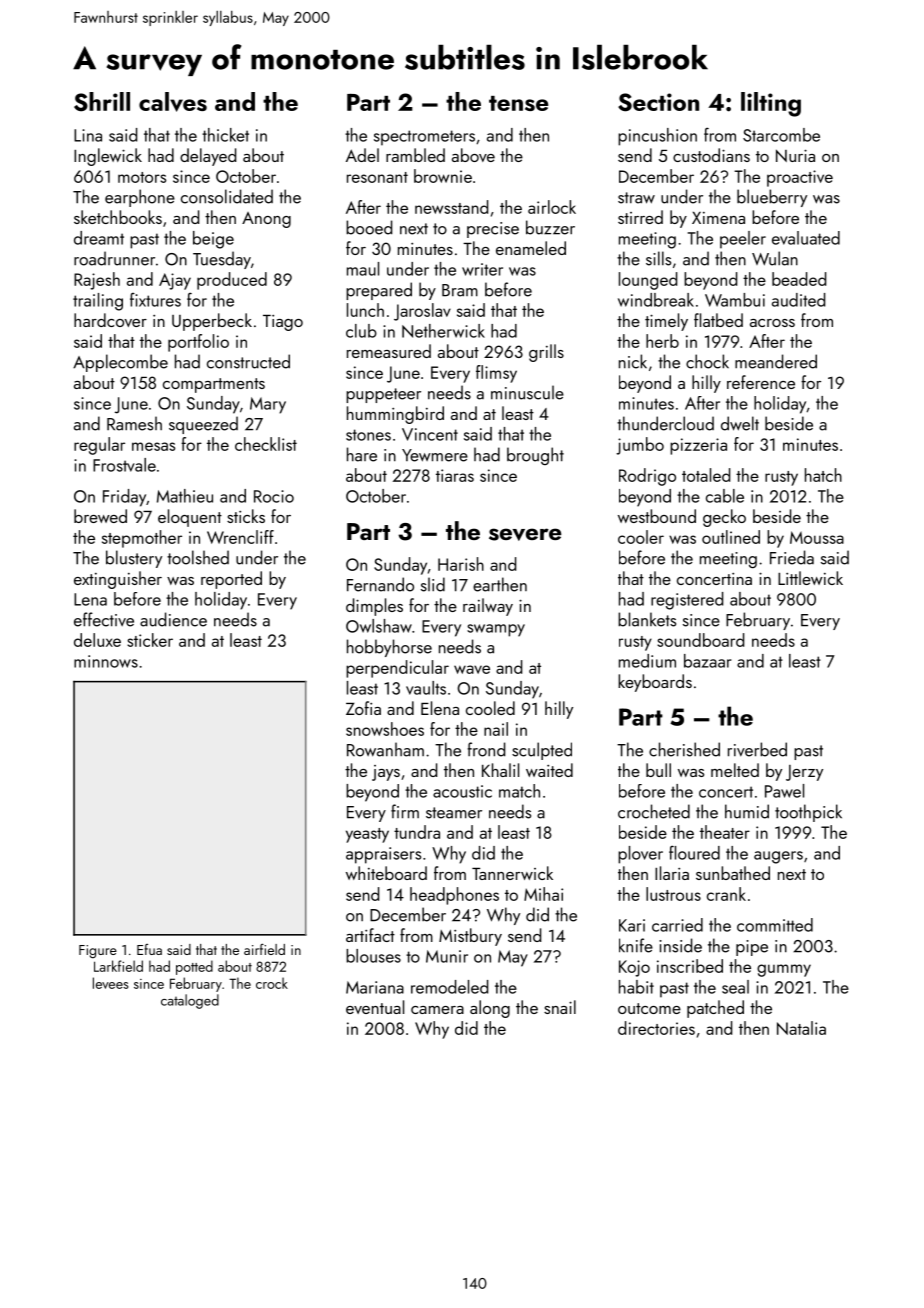 The height and width of the page is (1308, 924). What do you see at coordinates (266, 444) in the page?
I see `checklist` at bounding box center [266, 444].
